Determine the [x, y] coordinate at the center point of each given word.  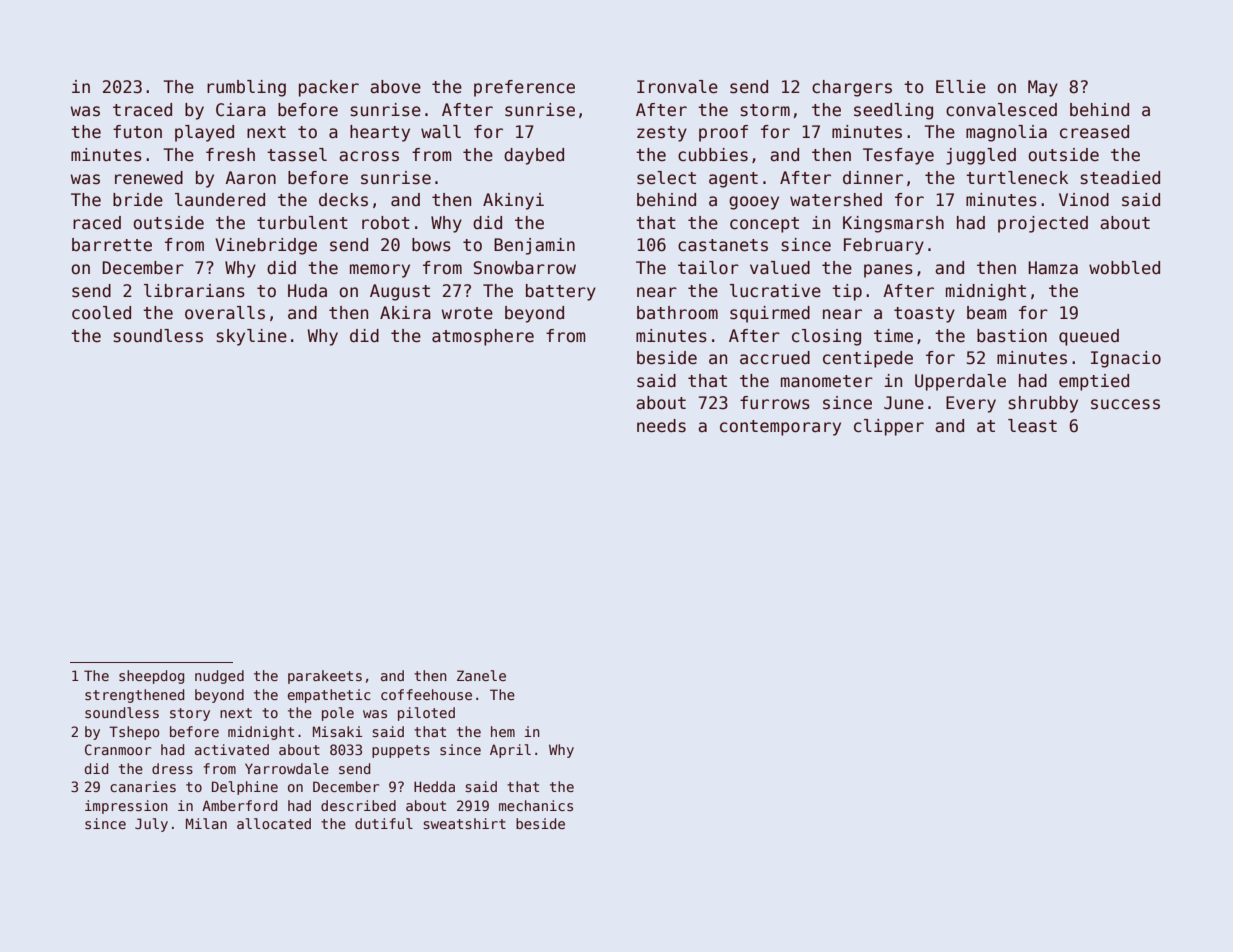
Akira [405, 313]
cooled [101, 313]
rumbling [246, 88]
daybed [534, 156]
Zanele [481, 675]
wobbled [1124, 268]
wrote [467, 313]
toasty [924, 315]
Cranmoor [118, 749]
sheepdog [151, 677]
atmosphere [483, 337]
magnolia [1006, 133]
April [510, 751]
